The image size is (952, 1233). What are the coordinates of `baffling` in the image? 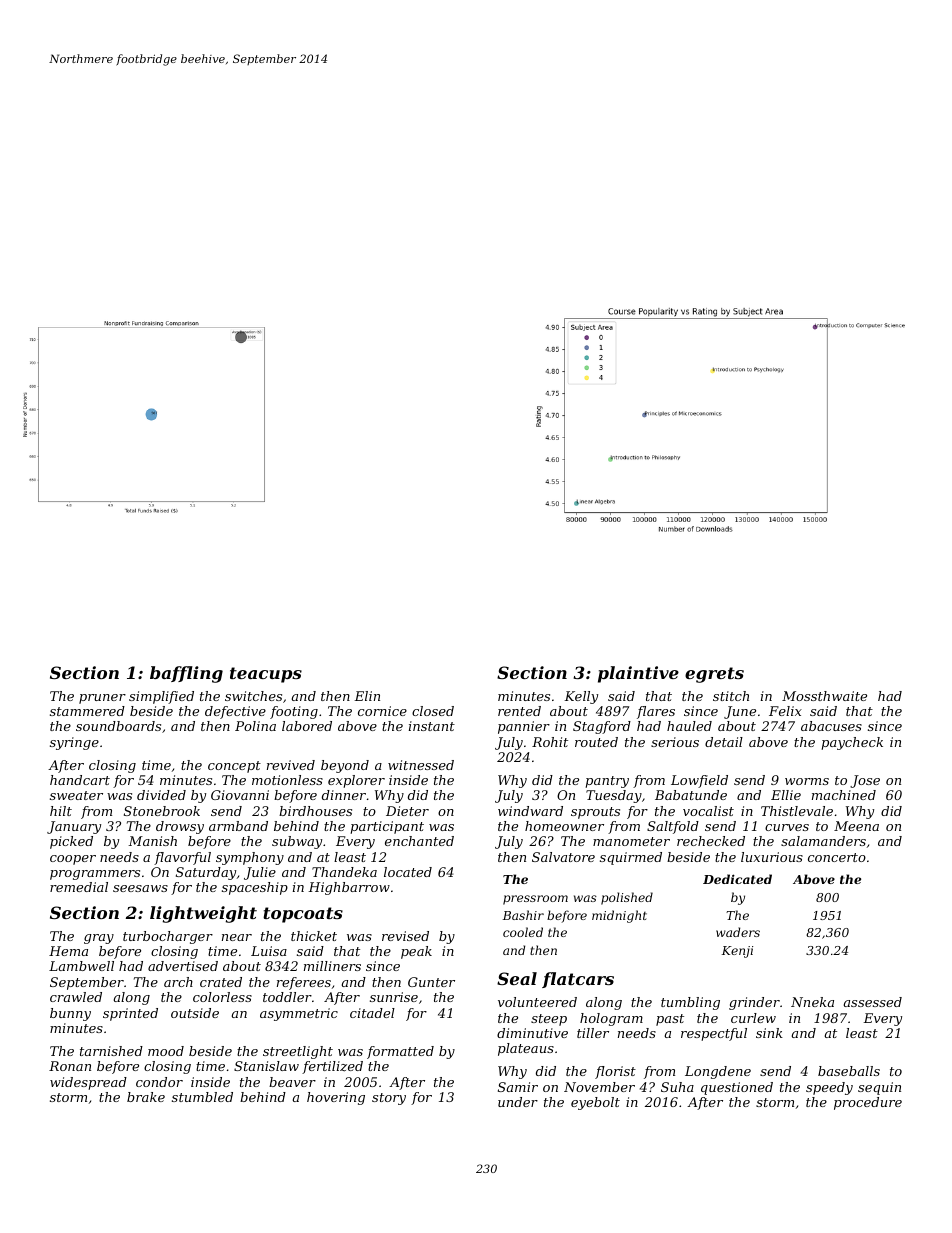 It's located at (186, 674).
